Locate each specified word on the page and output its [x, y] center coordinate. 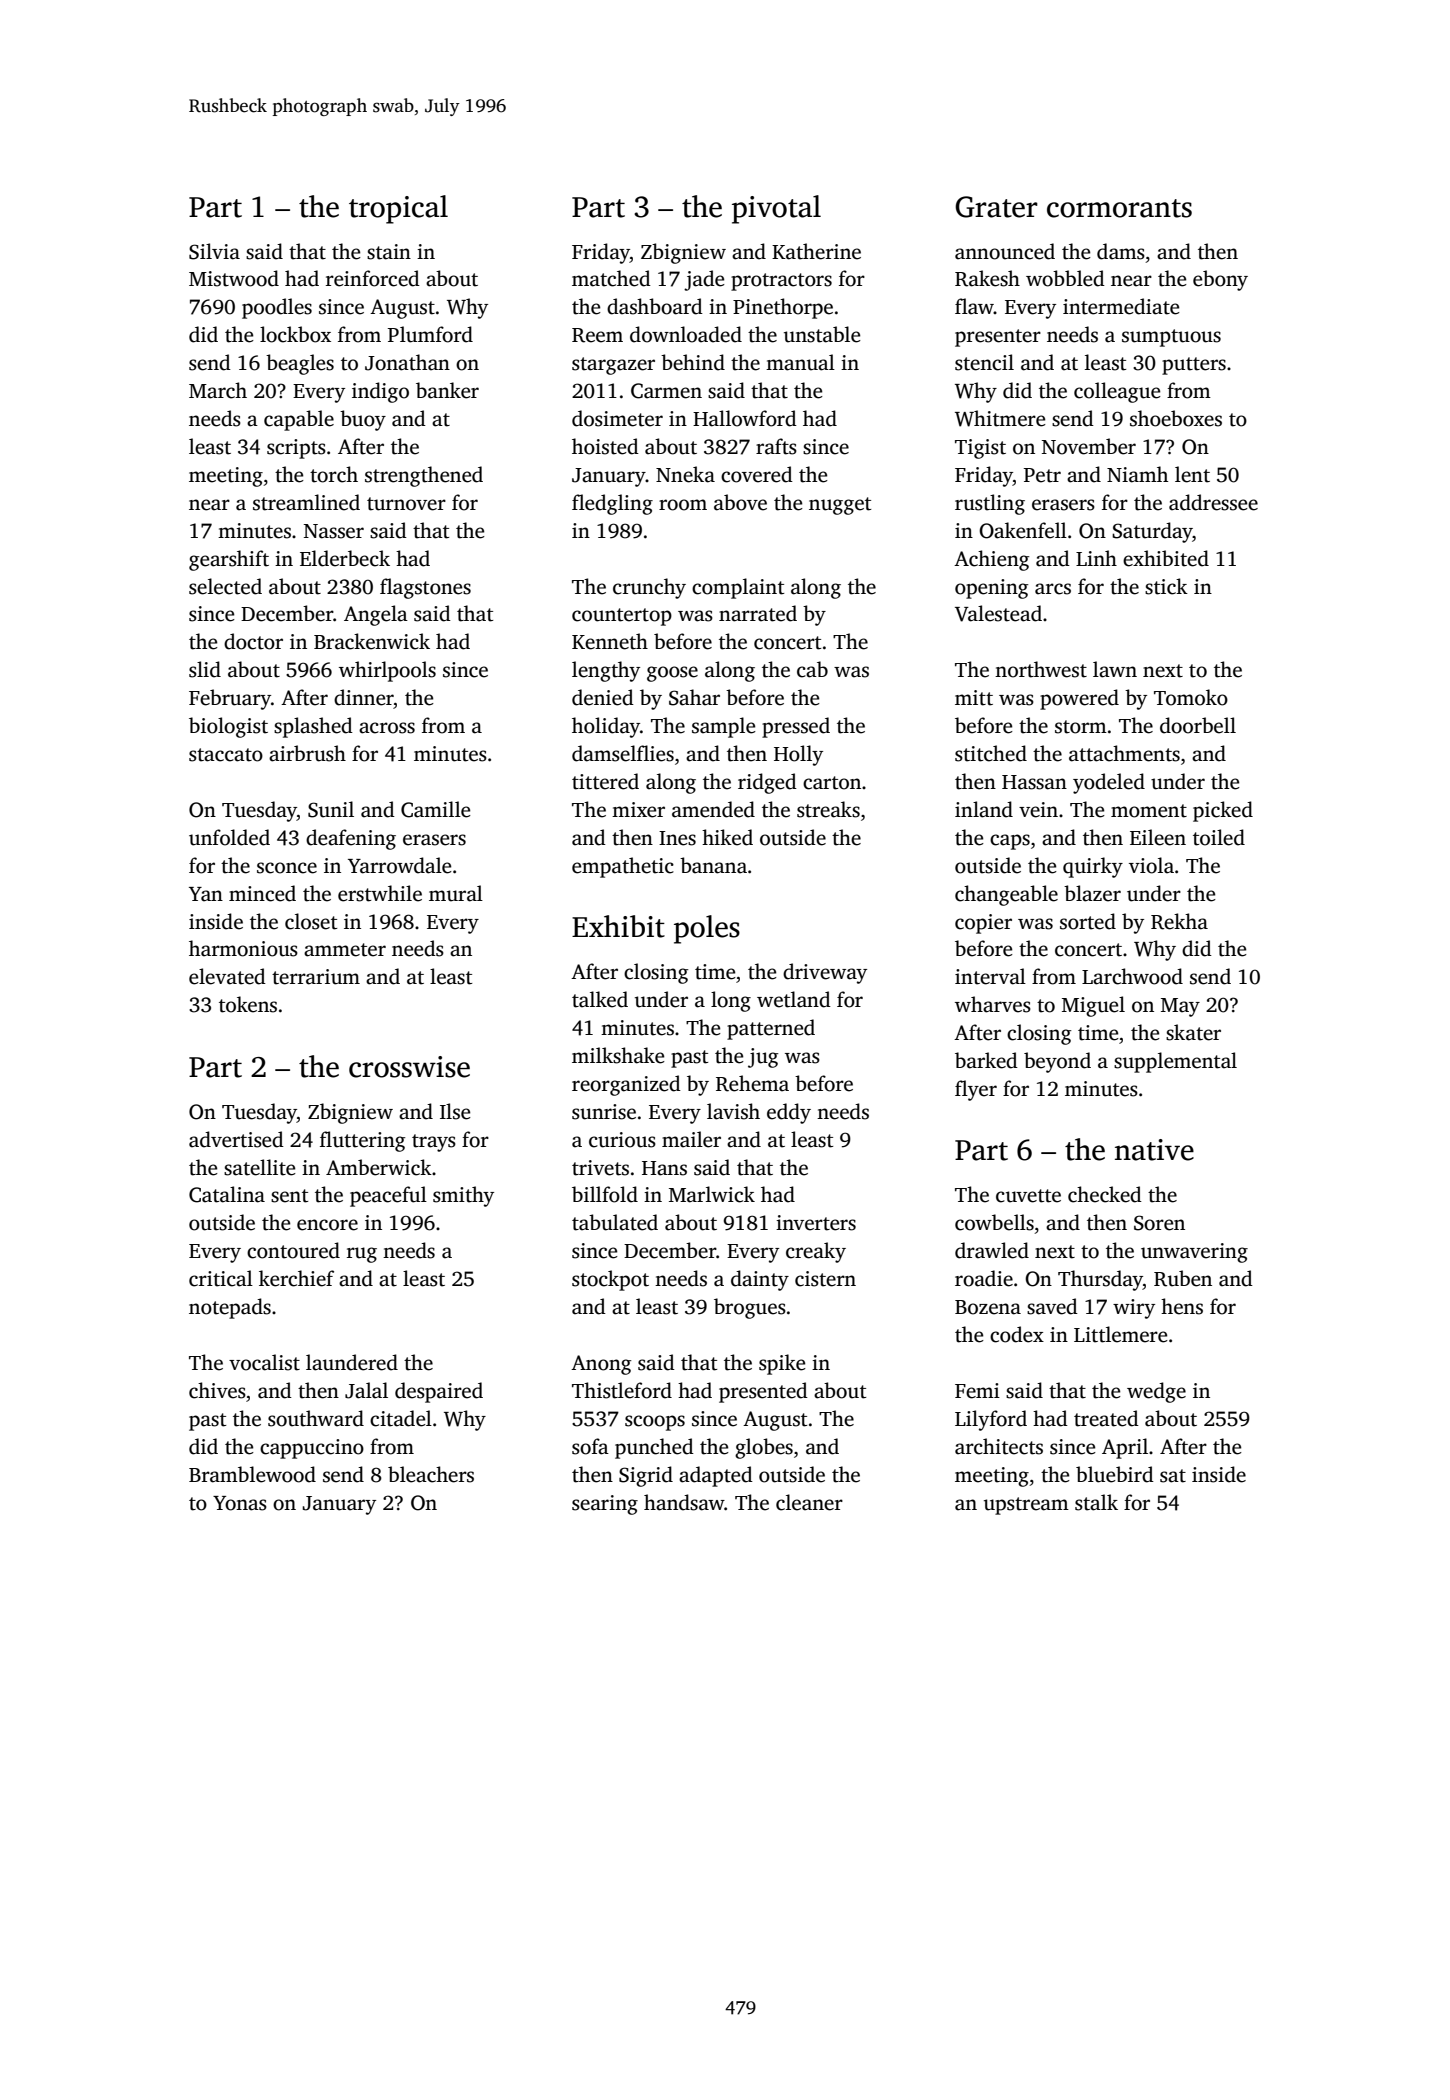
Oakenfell [1023, 530]
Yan [206, 894]
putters [1194, 366]
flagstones [425, 588]
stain [389, 252]
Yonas [240, 1503]
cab [812, 669]
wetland [794, 999]
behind [693, 362]
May [1180, 1007]
